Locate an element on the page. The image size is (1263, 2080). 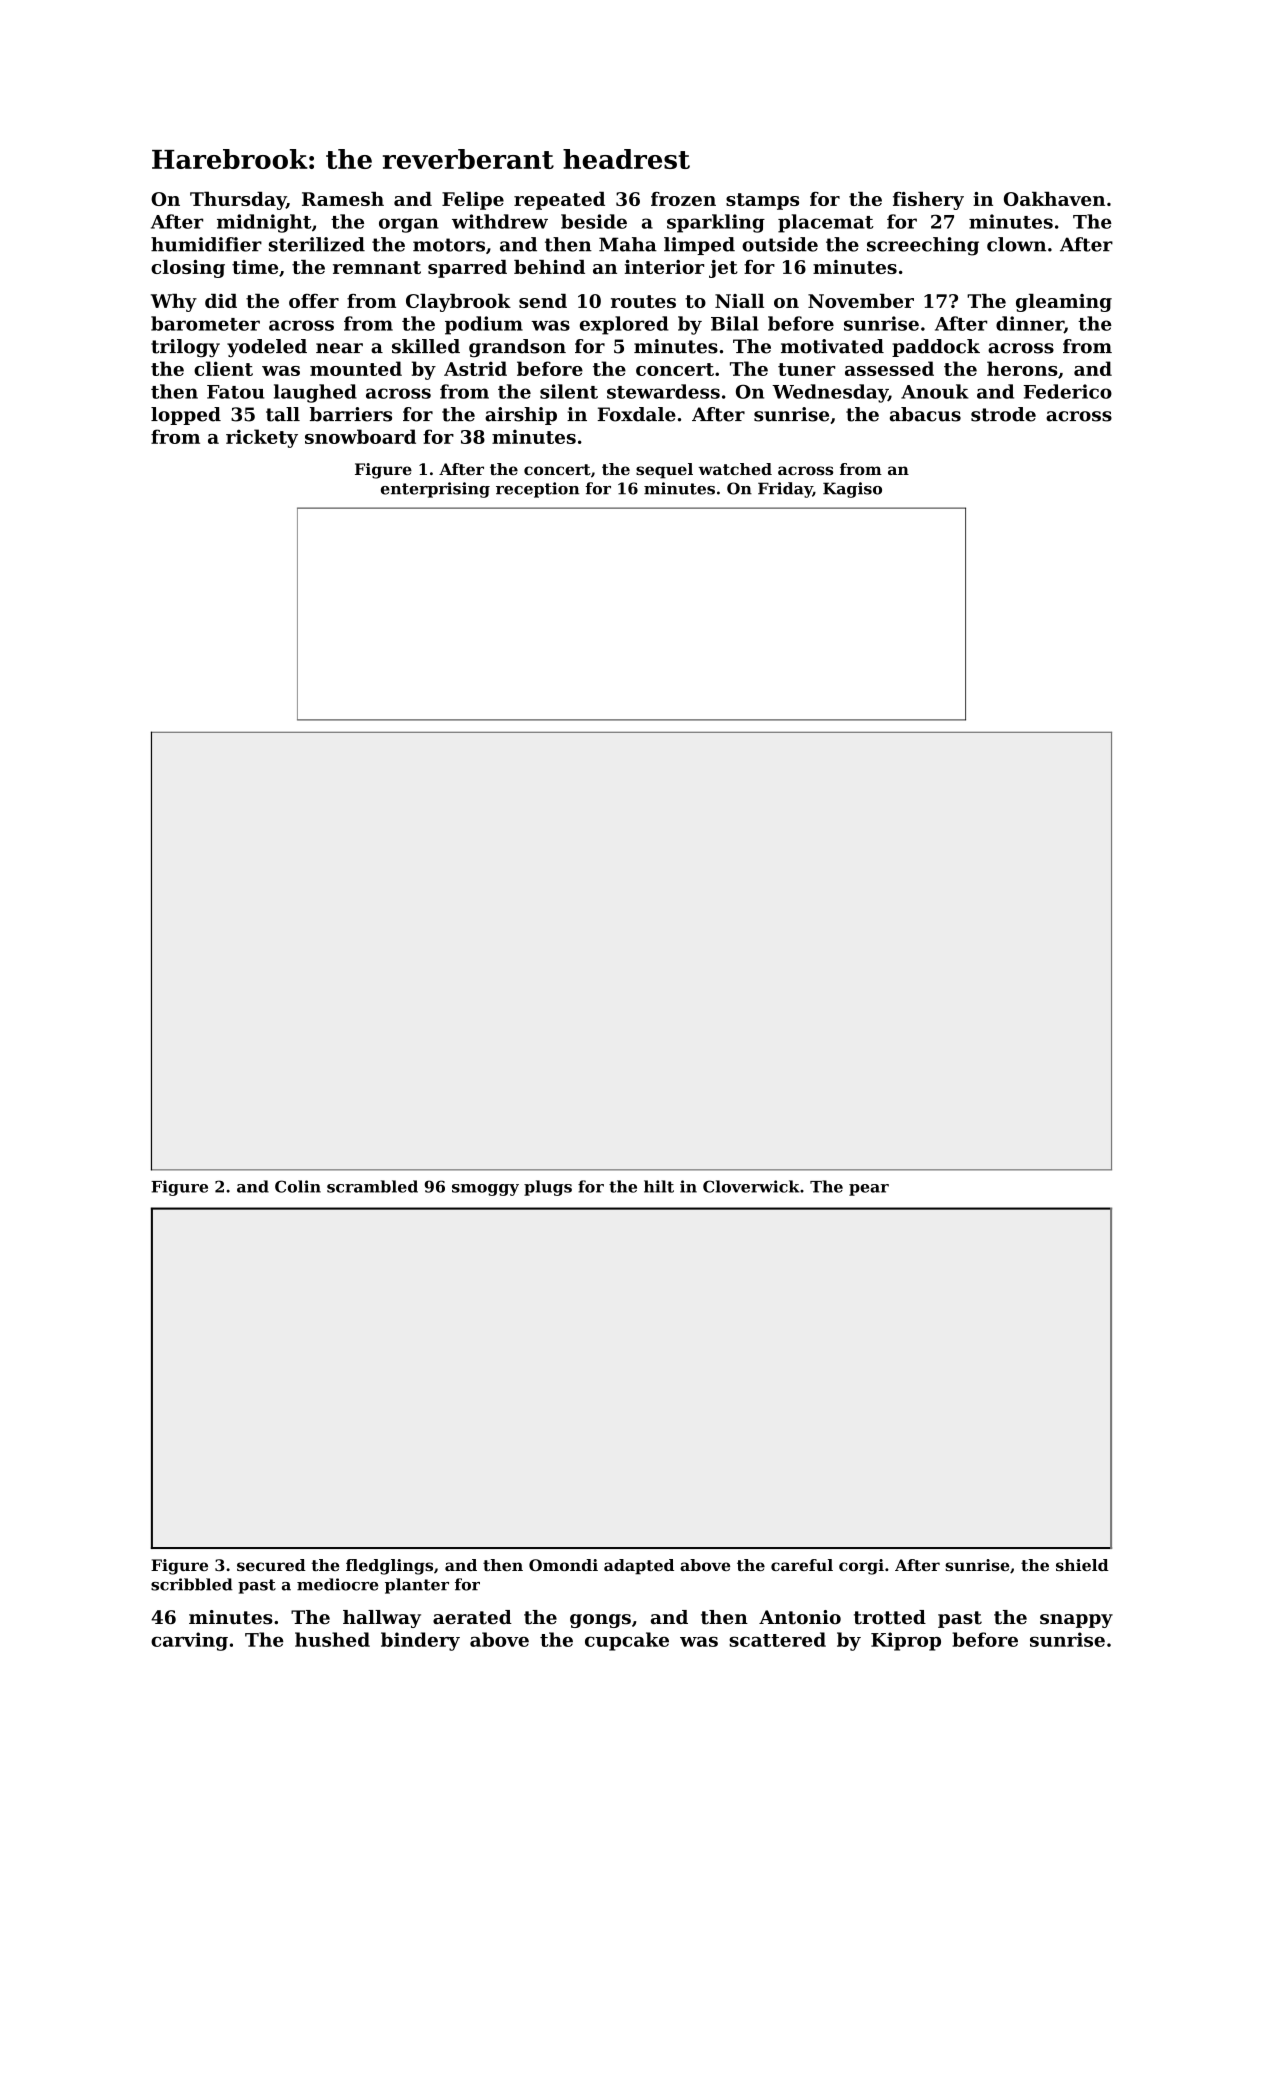
outside is located at coordinates (780, 244).
